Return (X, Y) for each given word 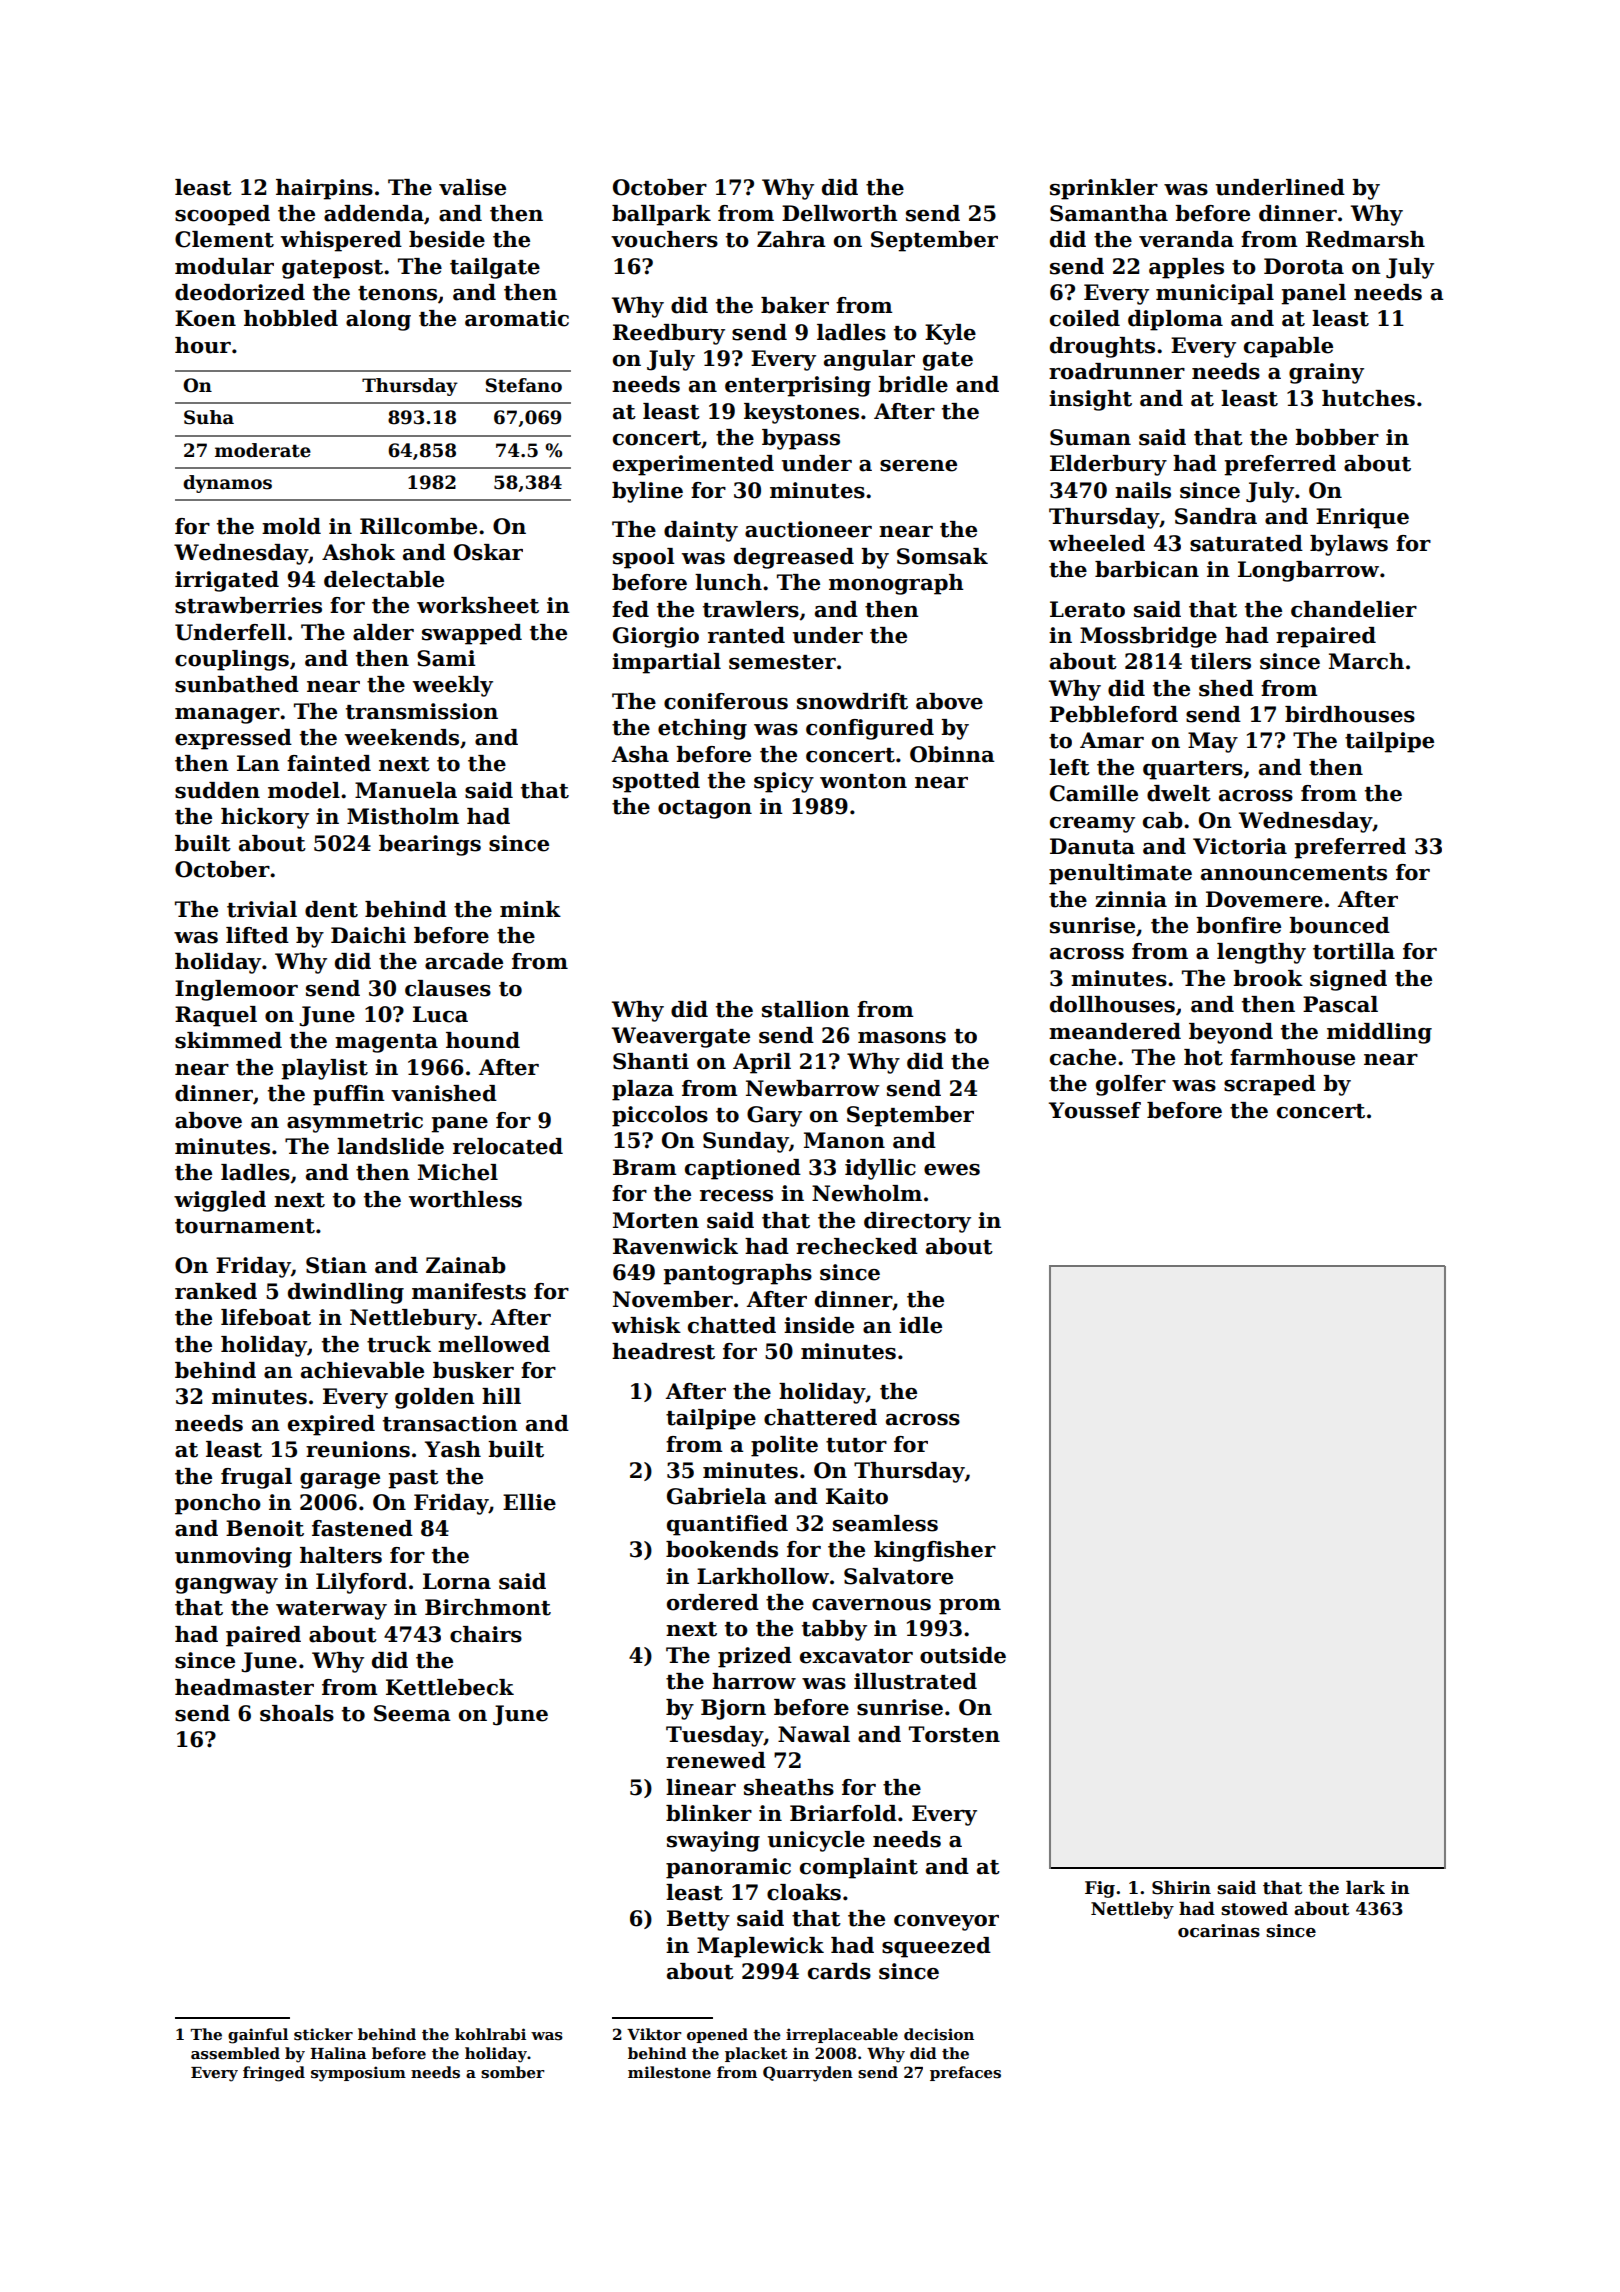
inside (819, 1325)
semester (782, 662)
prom (970, 1607)
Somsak (942, 556)
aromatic (517, 318)
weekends (402, 737)
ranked (216, 1291)
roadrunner (1117, 371)
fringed (274, 2074)
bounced (1339, 925)
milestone (669, 2072)
